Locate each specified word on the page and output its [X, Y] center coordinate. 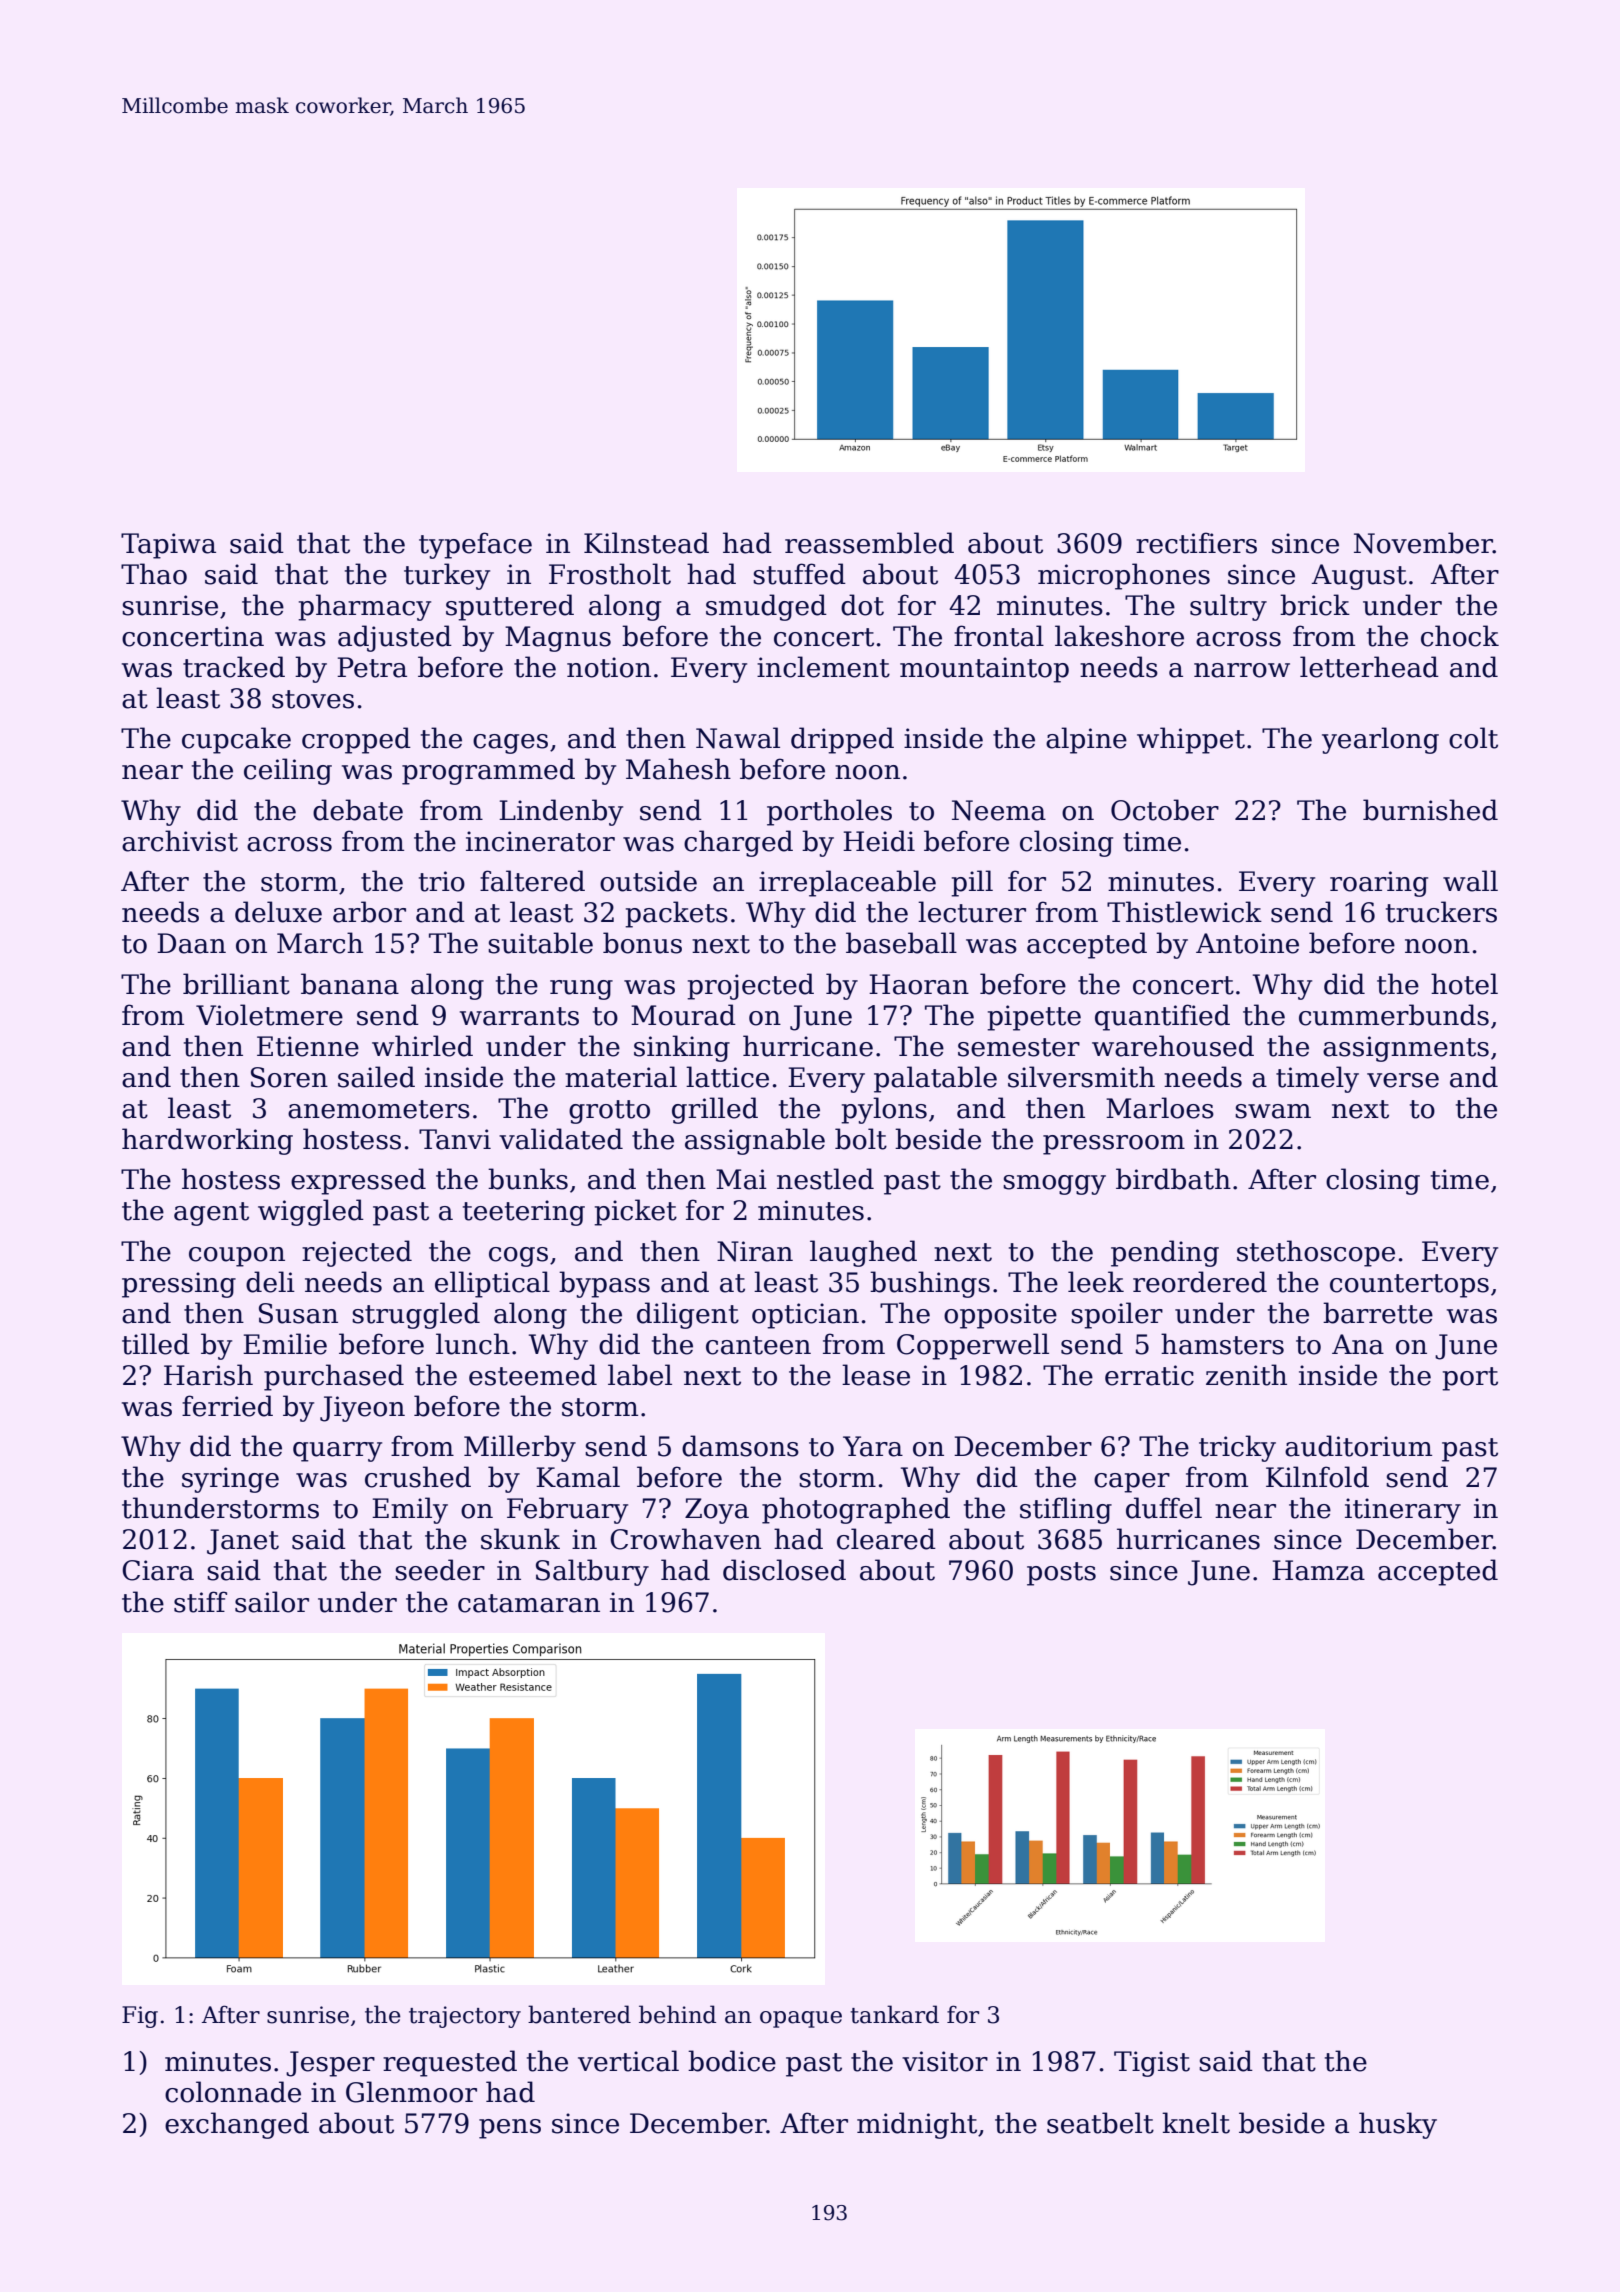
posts [1061, 1574]
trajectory [465, 2017]
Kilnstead [646, 543]
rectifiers [1196, 543]
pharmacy [364, 607]
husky [1398, 2125]
